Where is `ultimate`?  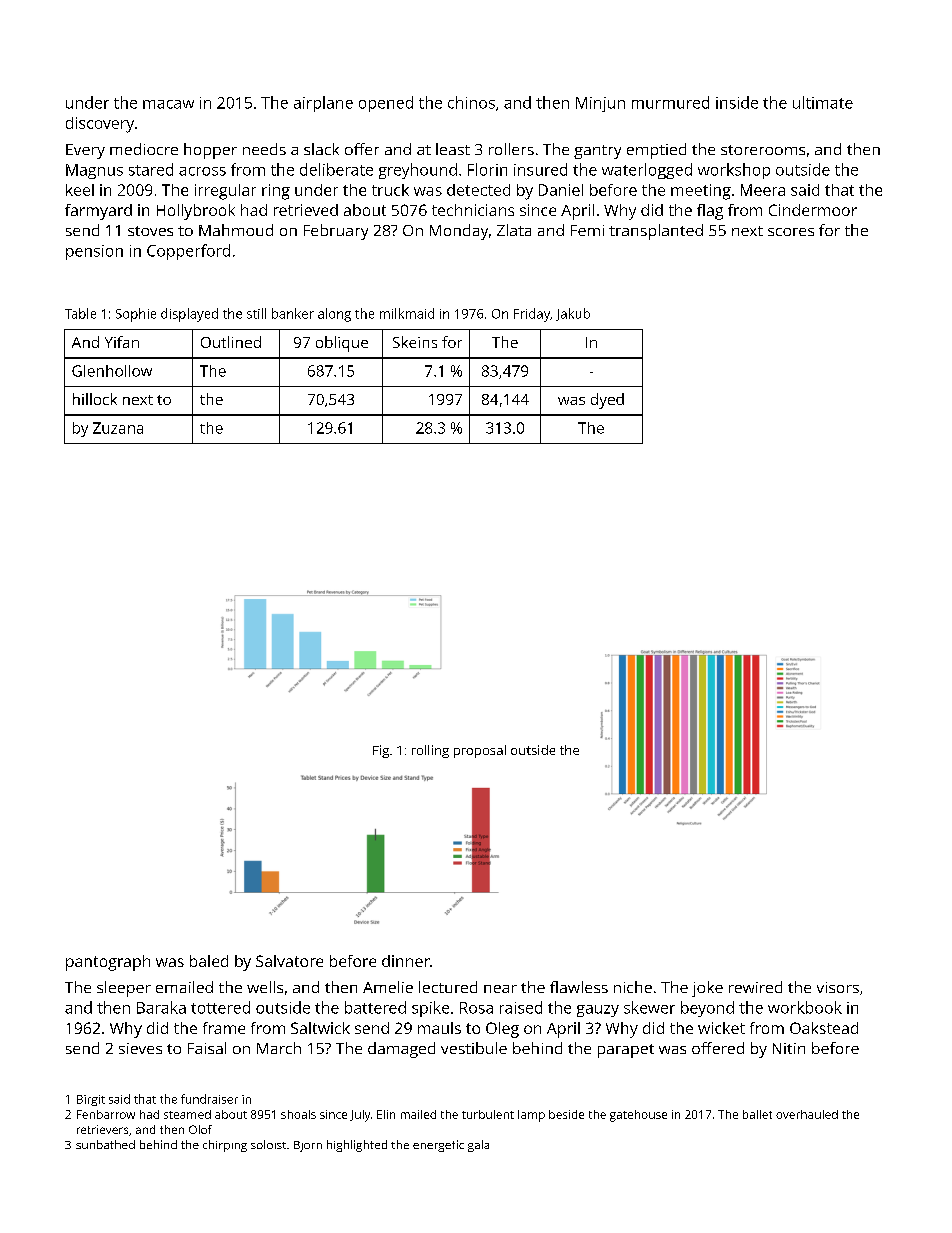 ultimate is located at coordinates (823, 102).
